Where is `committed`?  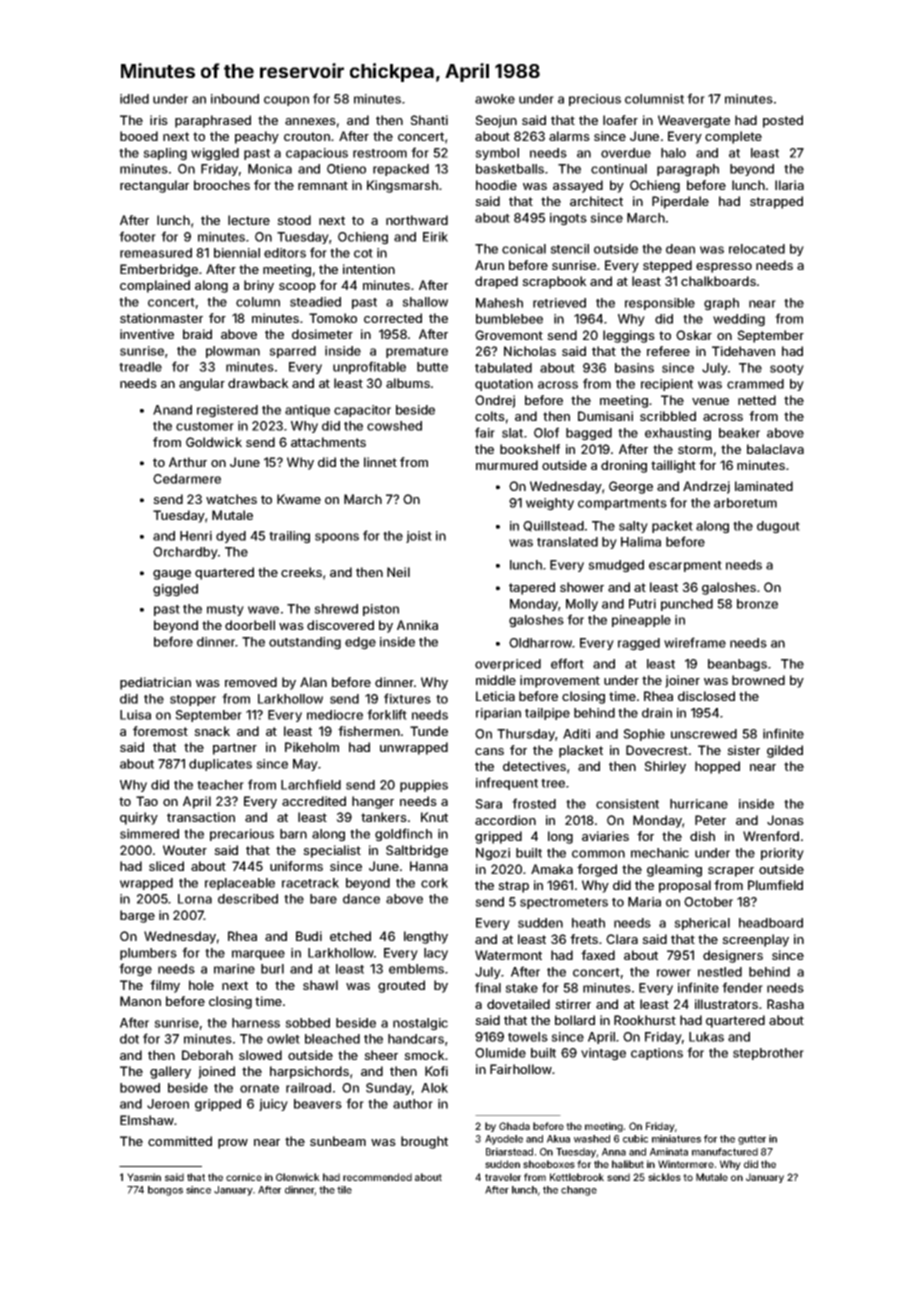 committed is located at coordinates (180, 1141).
